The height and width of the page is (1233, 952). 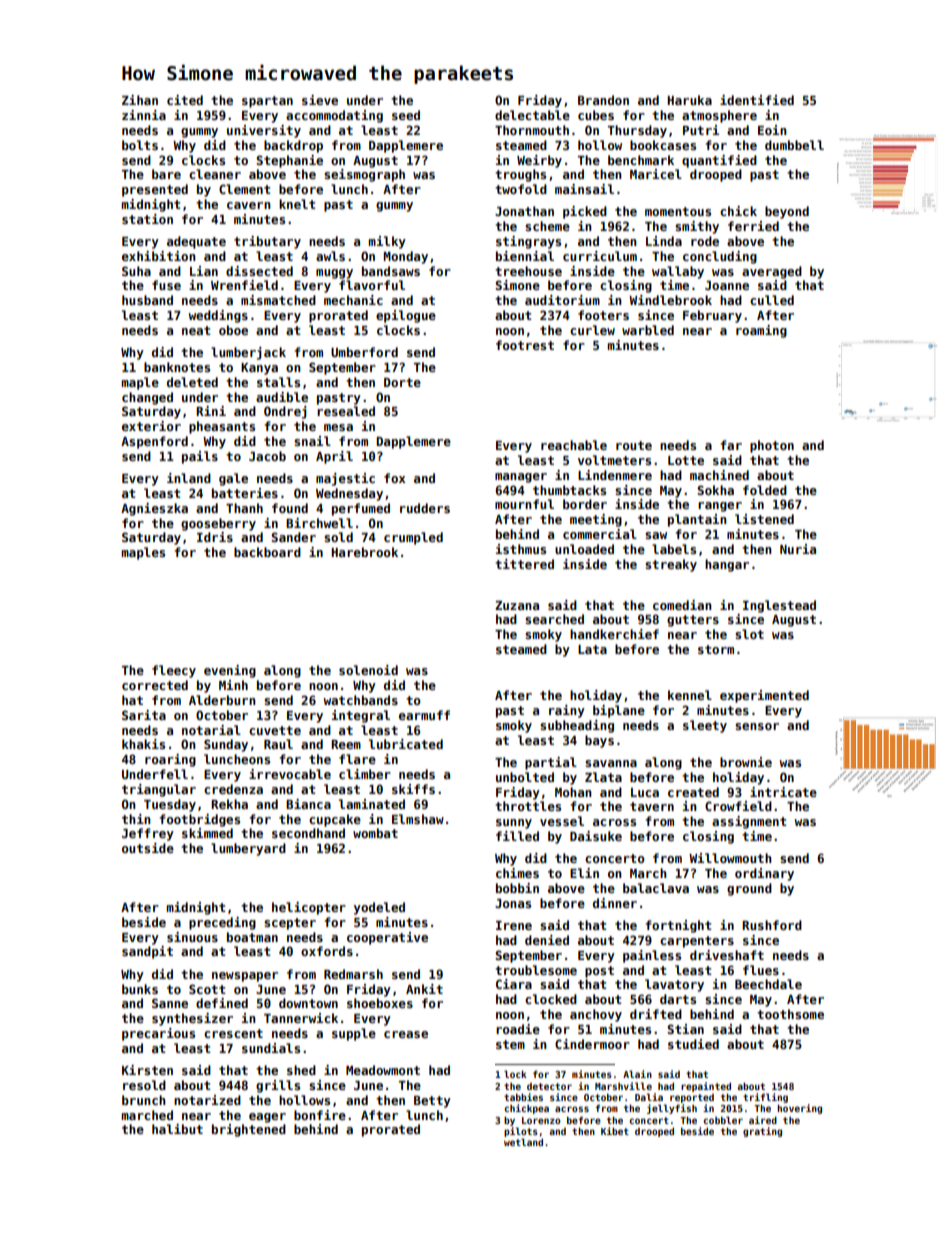 What do you see at coordinates (532, 115) in the page?
I see `delectable` at bounding box center [532, 115].
